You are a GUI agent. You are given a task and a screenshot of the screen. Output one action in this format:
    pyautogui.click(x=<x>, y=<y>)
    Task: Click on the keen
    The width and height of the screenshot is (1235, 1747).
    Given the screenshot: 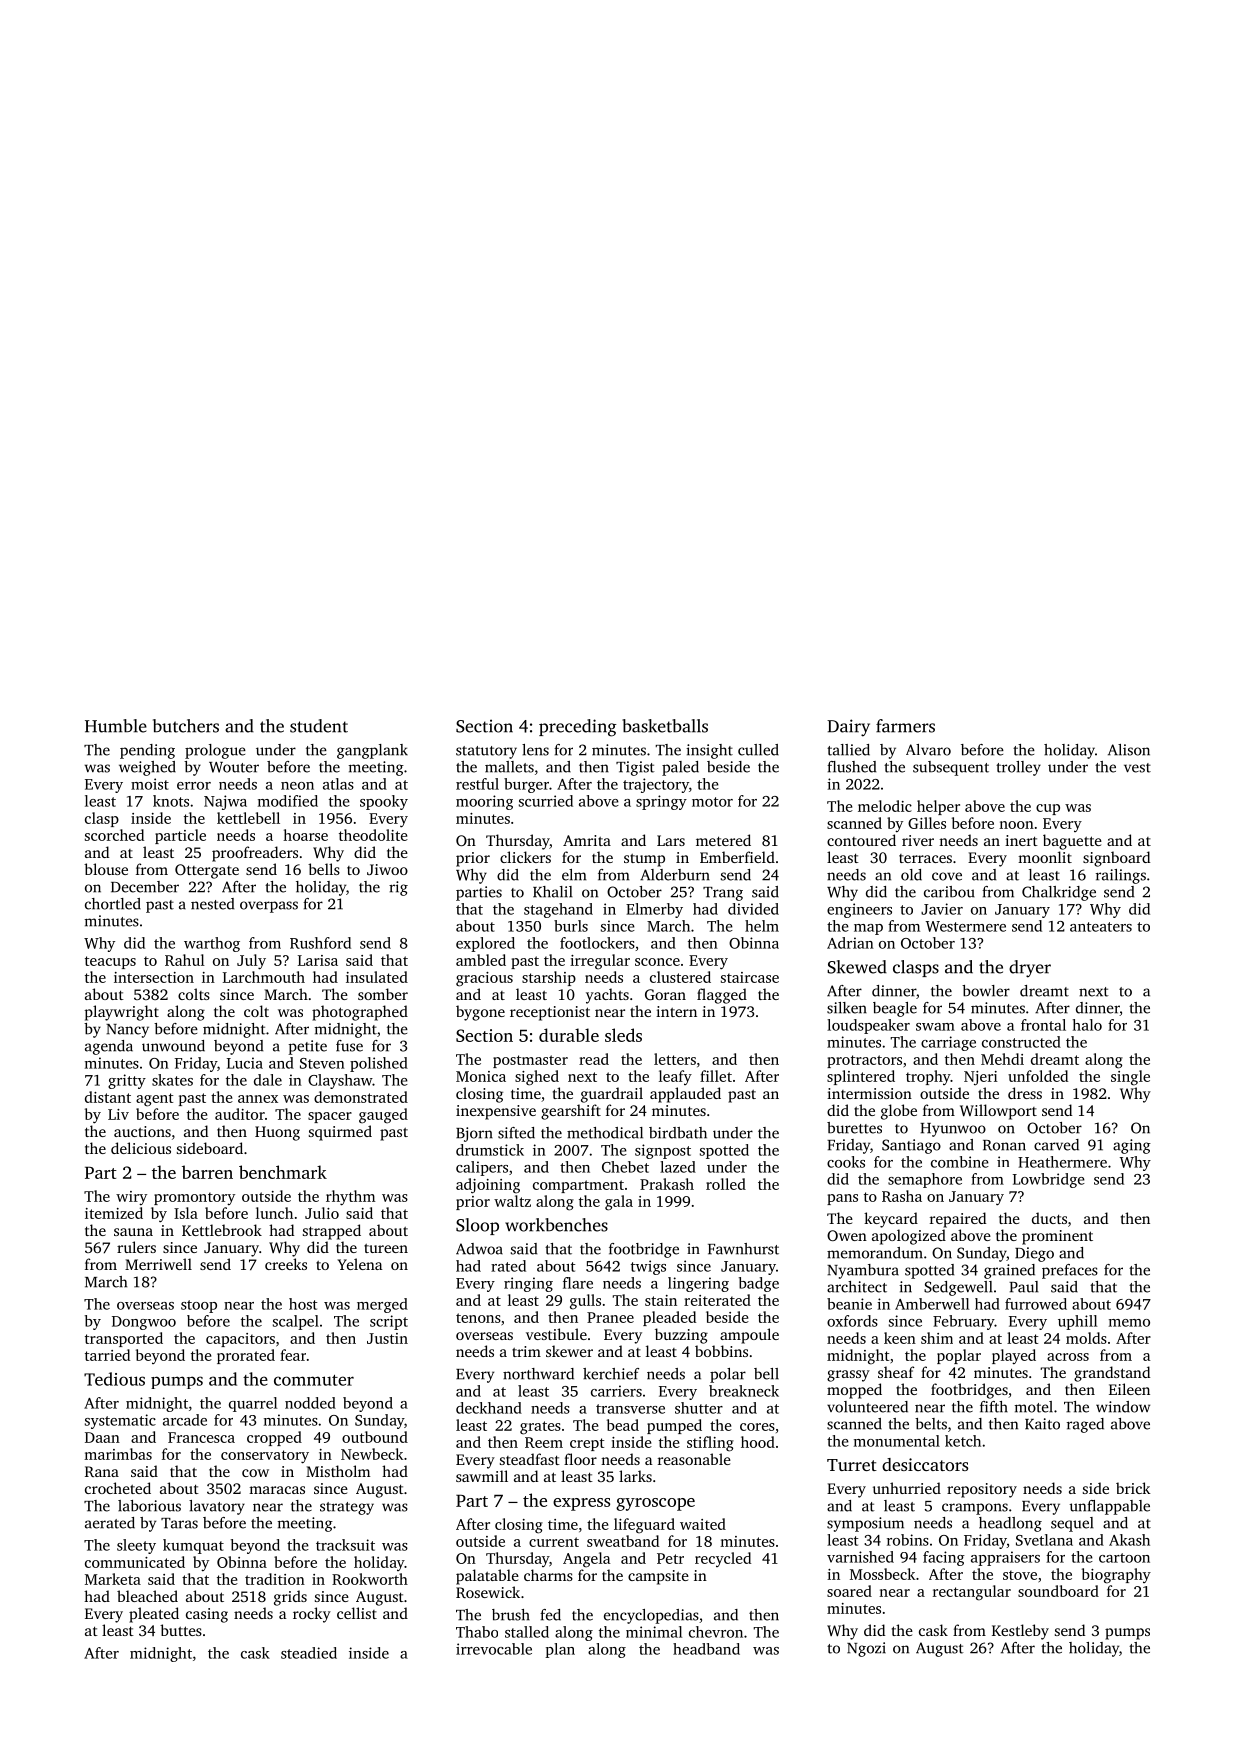 What is the action you would take?
    pyautogui.click(x=900, y=1338)
